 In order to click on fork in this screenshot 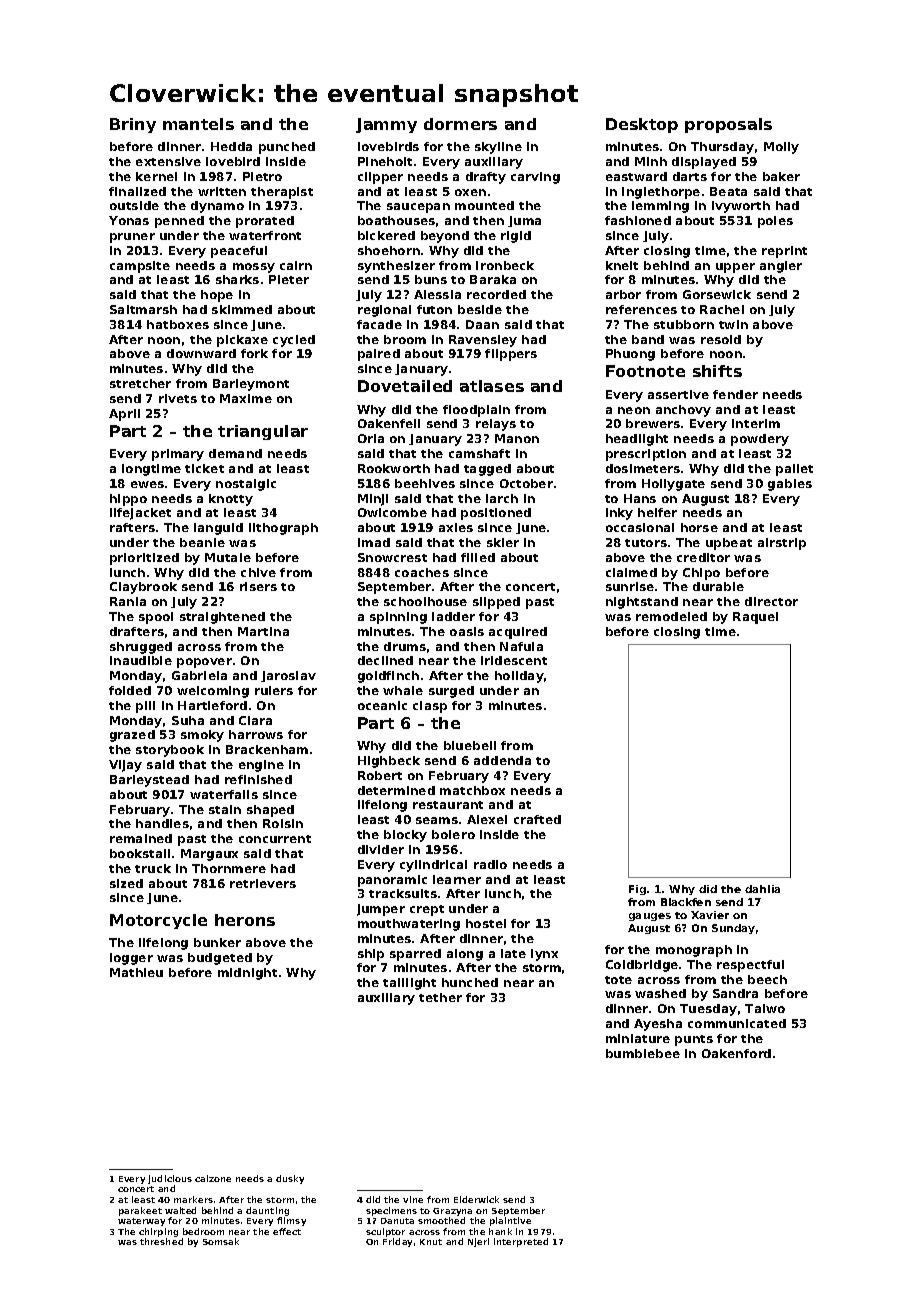, I will do `click(254, 353)`.
